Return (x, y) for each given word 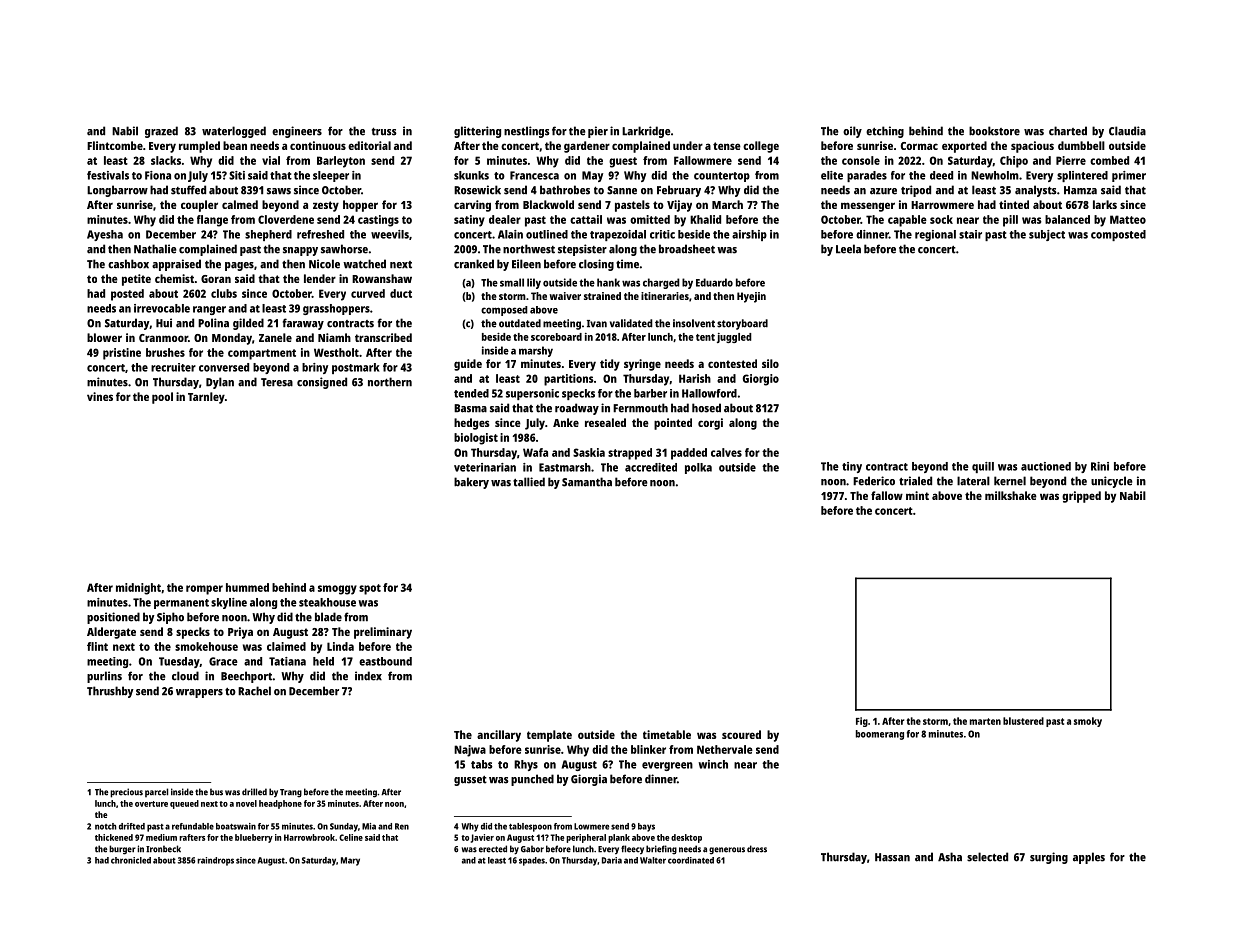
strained (602, 296)
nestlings (527, 132)
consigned (322, 383)
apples (1089, 858)
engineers (297, 132)
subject (1047, 235)
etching (885, 132)
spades (532, 861)
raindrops (215, 861)
